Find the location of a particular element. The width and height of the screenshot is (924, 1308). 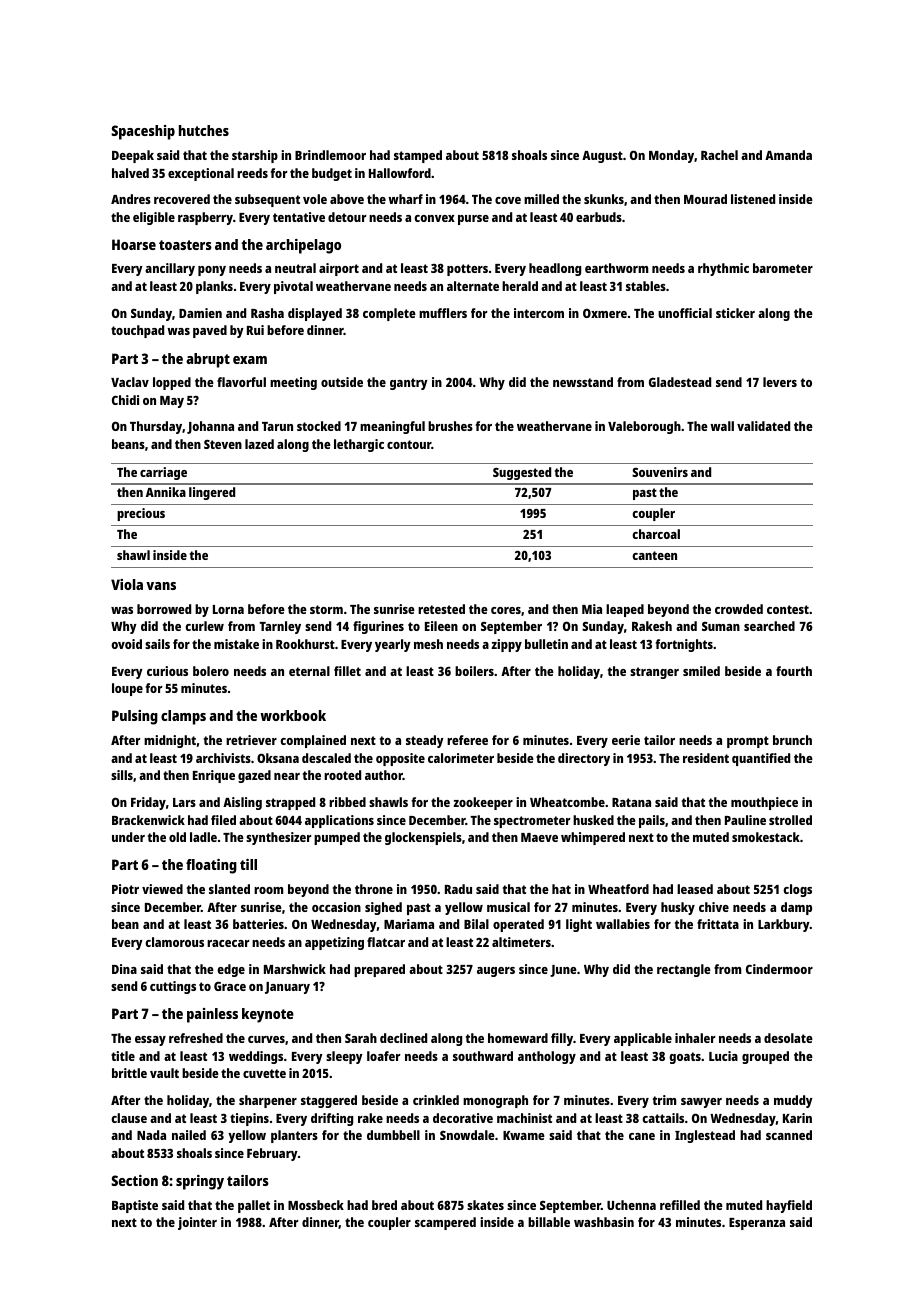

Hoarse is located at coordinates (134, 244).
